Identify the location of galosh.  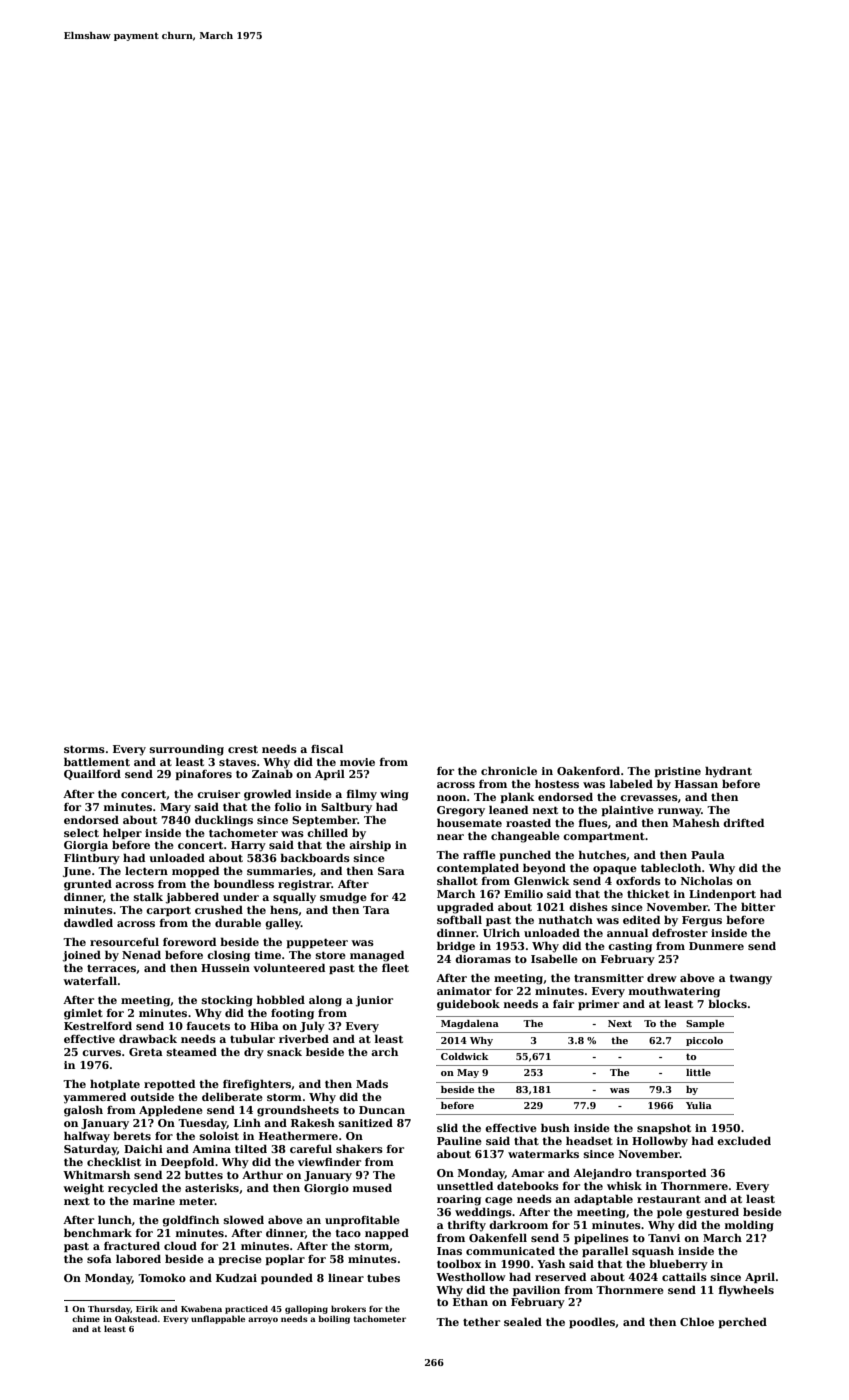
(83, 1111).
